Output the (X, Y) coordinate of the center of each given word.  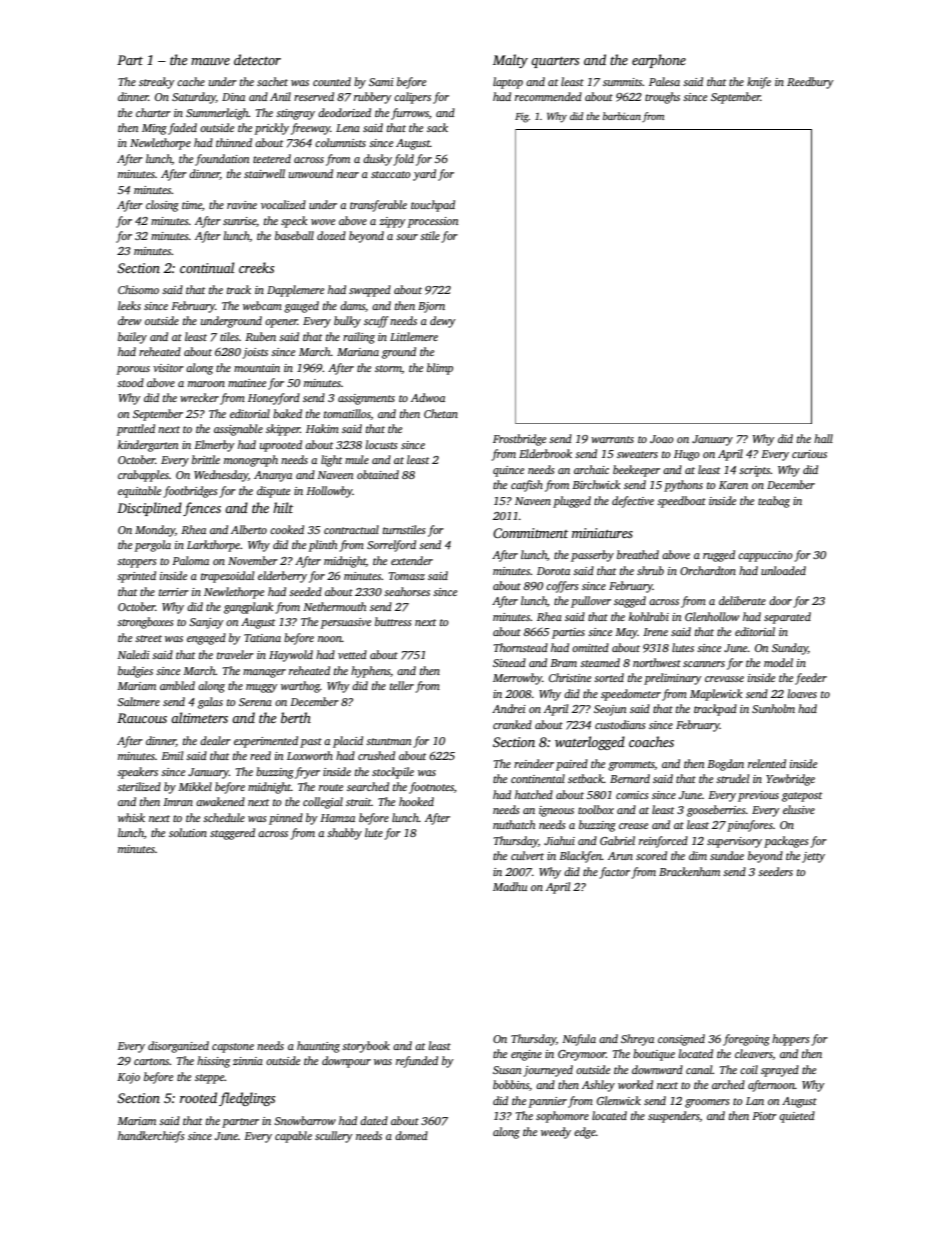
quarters (555, 62)
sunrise (239, 221)
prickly (272, 129)
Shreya (637, 1040)
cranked (512, 724)
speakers (137, 773)
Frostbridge (519, 440)
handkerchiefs (151, 1137)
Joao (662, 439)
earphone (659, 61)
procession (433, 222)
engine (526, 1055)
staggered (232, 834)
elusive (799, 809)
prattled (136, 430)
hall (823, 438)
